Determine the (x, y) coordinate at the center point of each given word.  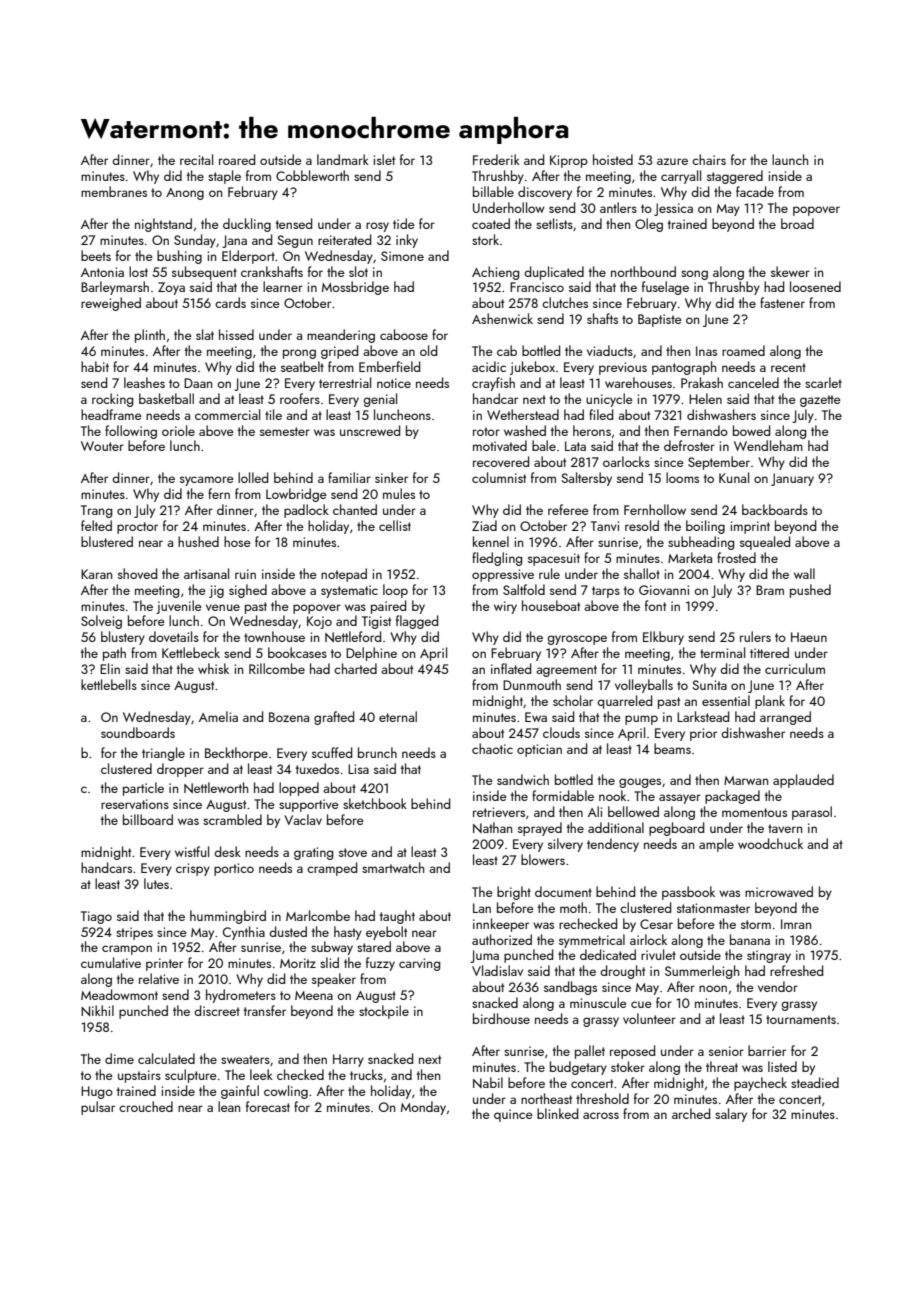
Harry (348, 1060)
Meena (314, 995)
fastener (782, 302)
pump (641, 720)
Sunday (195, 241)
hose (237, 541)
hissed (236, 334)
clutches (565, 302)
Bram (770, 590)
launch (790, 159)
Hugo (97, 1092)
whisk (213, 668)
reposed (632, 1052)
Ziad (484, 525)
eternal (398, 716)
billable (493, 191)
